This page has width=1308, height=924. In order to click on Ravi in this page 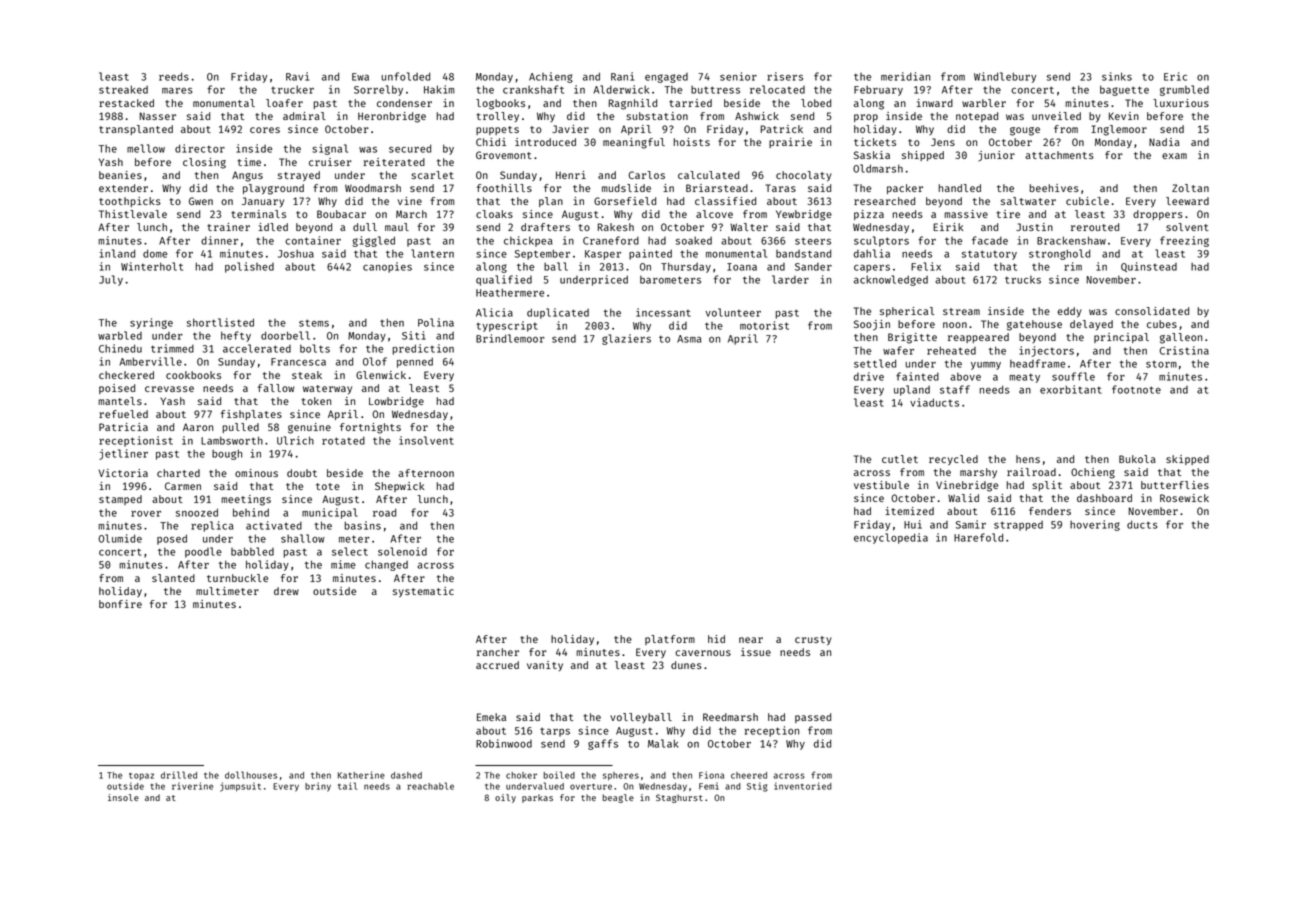, I will do `click(297, 76)`.
